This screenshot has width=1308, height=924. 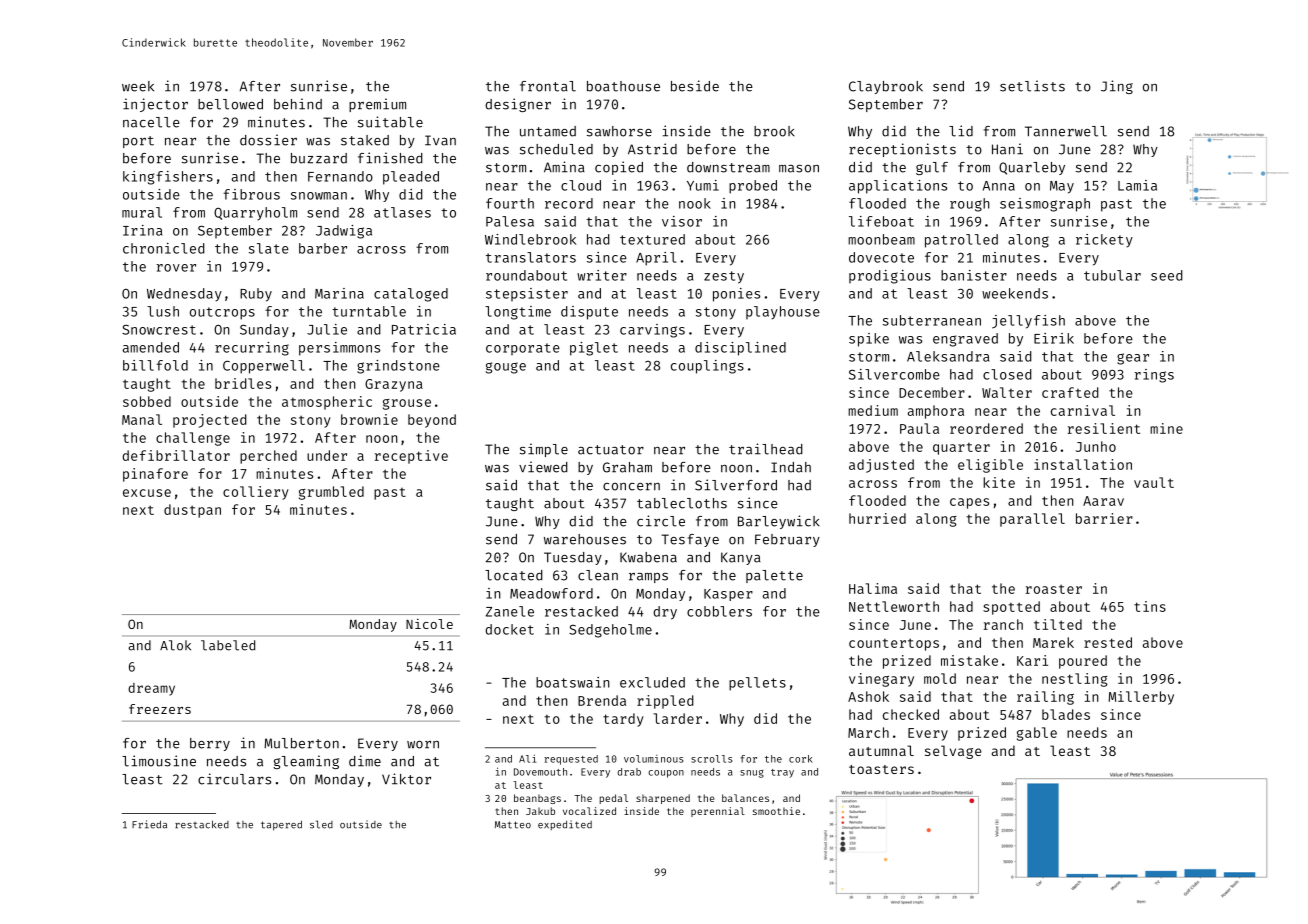 What do you see at coordinates (940, 678) in the screenshot?
I see `mold` at bounding box center [940, 678].
